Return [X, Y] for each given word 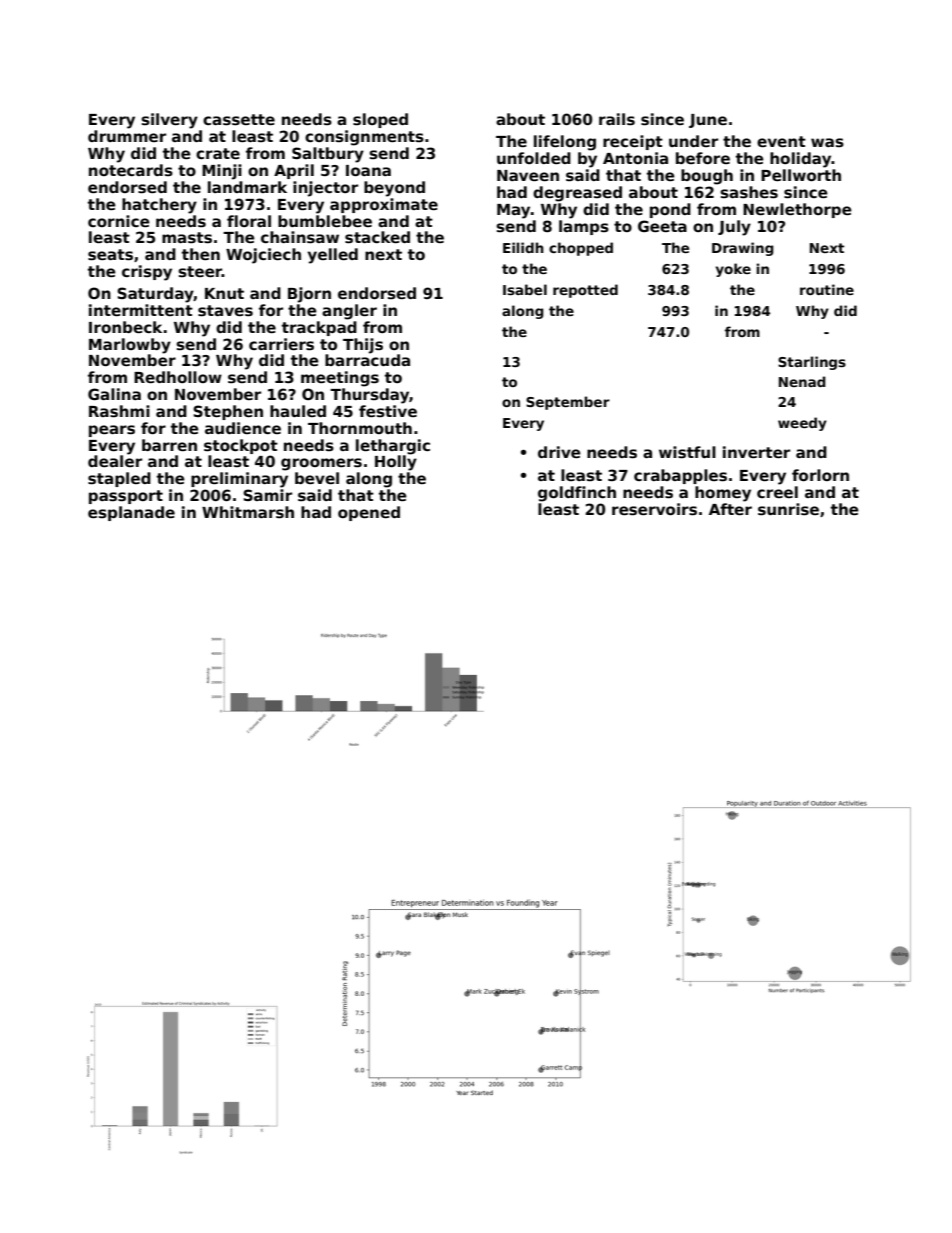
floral [249, 221]
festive [388, 411]
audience [243, 428]
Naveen [528, 175]
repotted [585, 291]
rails [617, 119]
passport [126, 497]
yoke [733, 270]
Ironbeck [125, 327]
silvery [169, 121]
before [703, 158]
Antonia [635, 158]
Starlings [812, 363]
